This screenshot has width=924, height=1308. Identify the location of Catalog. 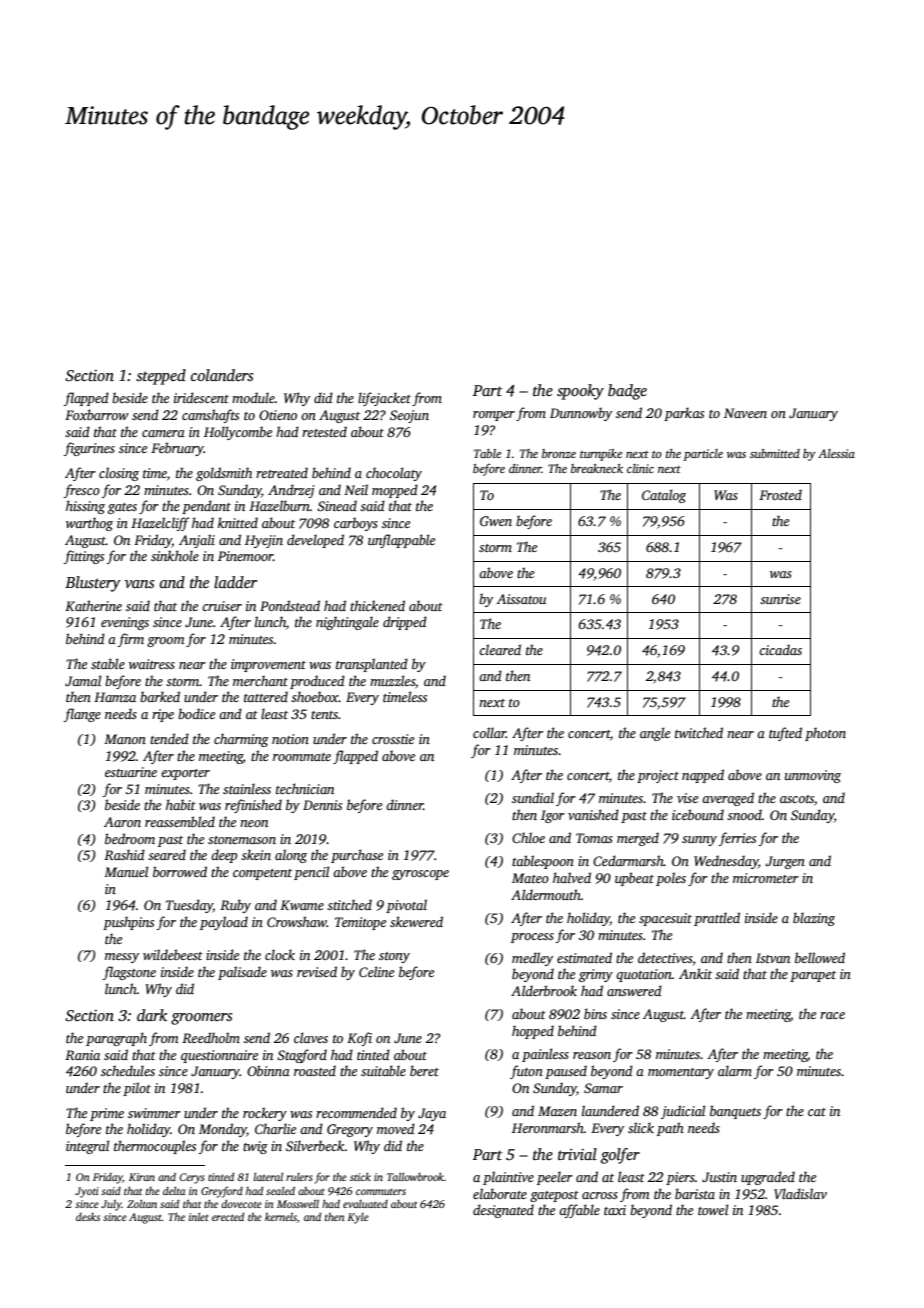
(664, 496).
